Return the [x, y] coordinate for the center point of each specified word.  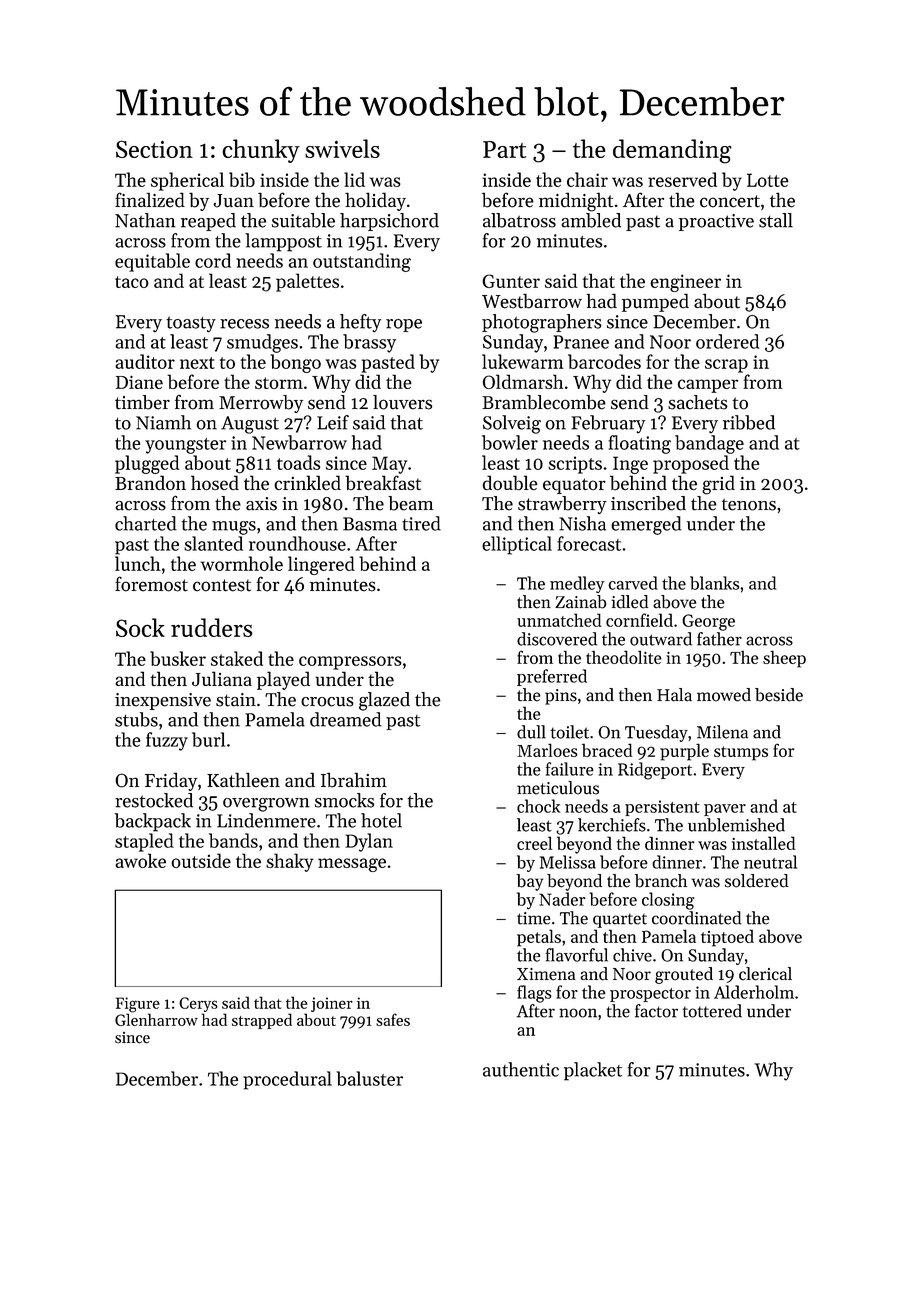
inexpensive [163, 701]
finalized [150, 200]
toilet [569, 732]
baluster [369, 1078]
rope [404, 325]
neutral [770, 862]
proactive [716, 222]
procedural [287, 1080]
